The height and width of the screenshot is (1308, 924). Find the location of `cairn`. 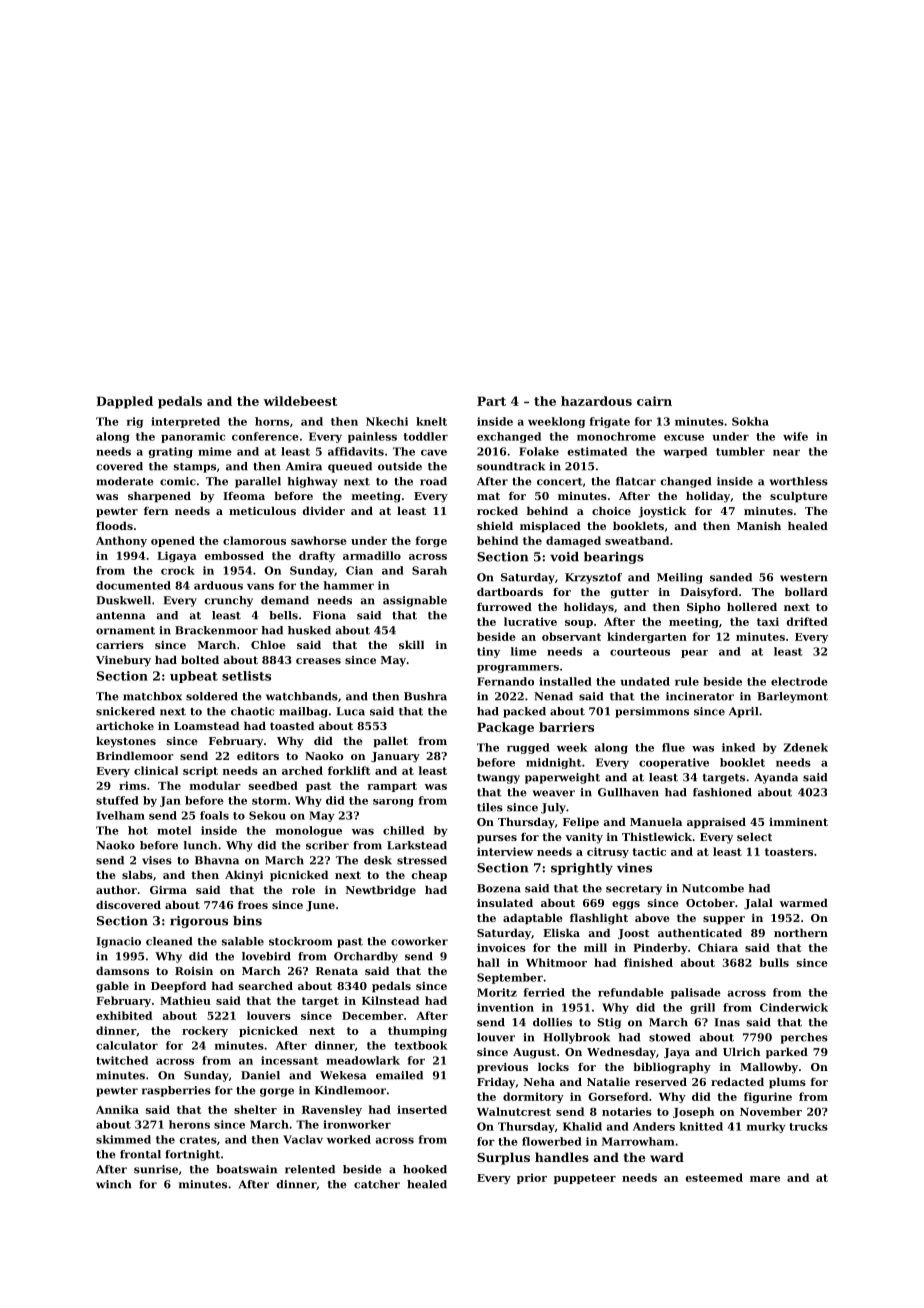

cairn is located at coordinates (654, 401).
